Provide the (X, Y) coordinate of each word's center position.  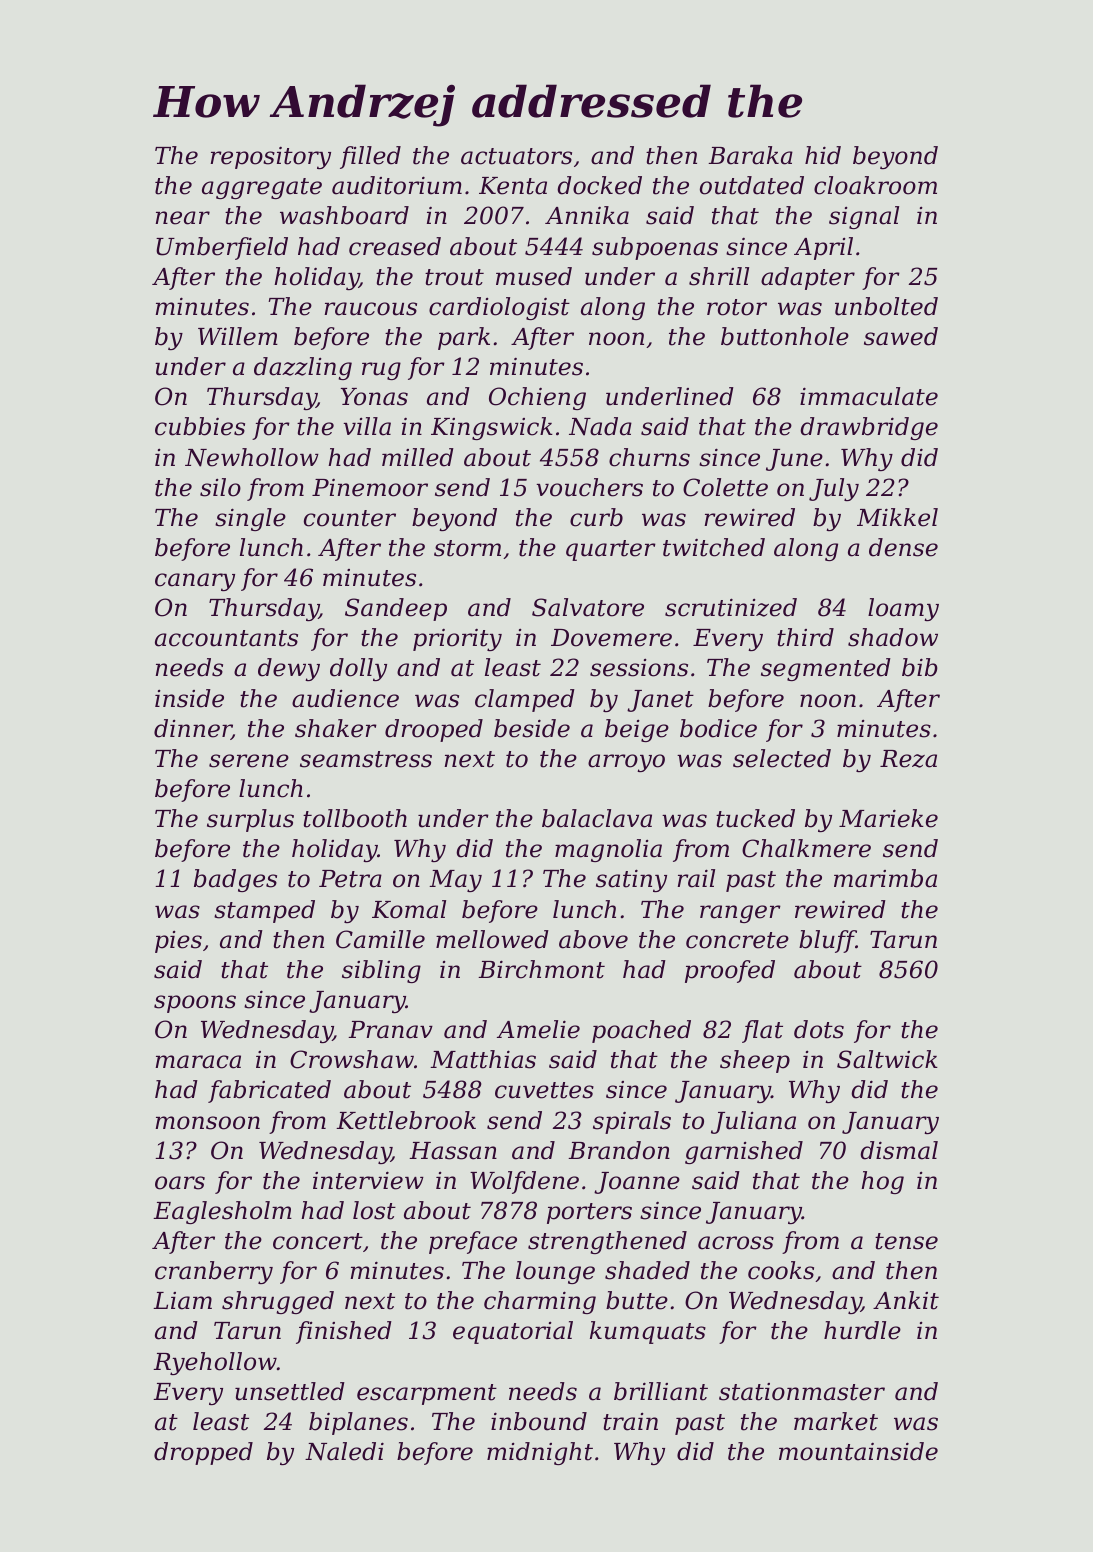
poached (641, 1031)
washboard (344, 215)
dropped (203, 1453)
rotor (737, 307)
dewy (289, 669)
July (834, 489)
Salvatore (588, 607)
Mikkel (897, 517)
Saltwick (887, 1059)
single (250, 519)
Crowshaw (352, 1059)
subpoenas (655, 248)
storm (467, 548)
